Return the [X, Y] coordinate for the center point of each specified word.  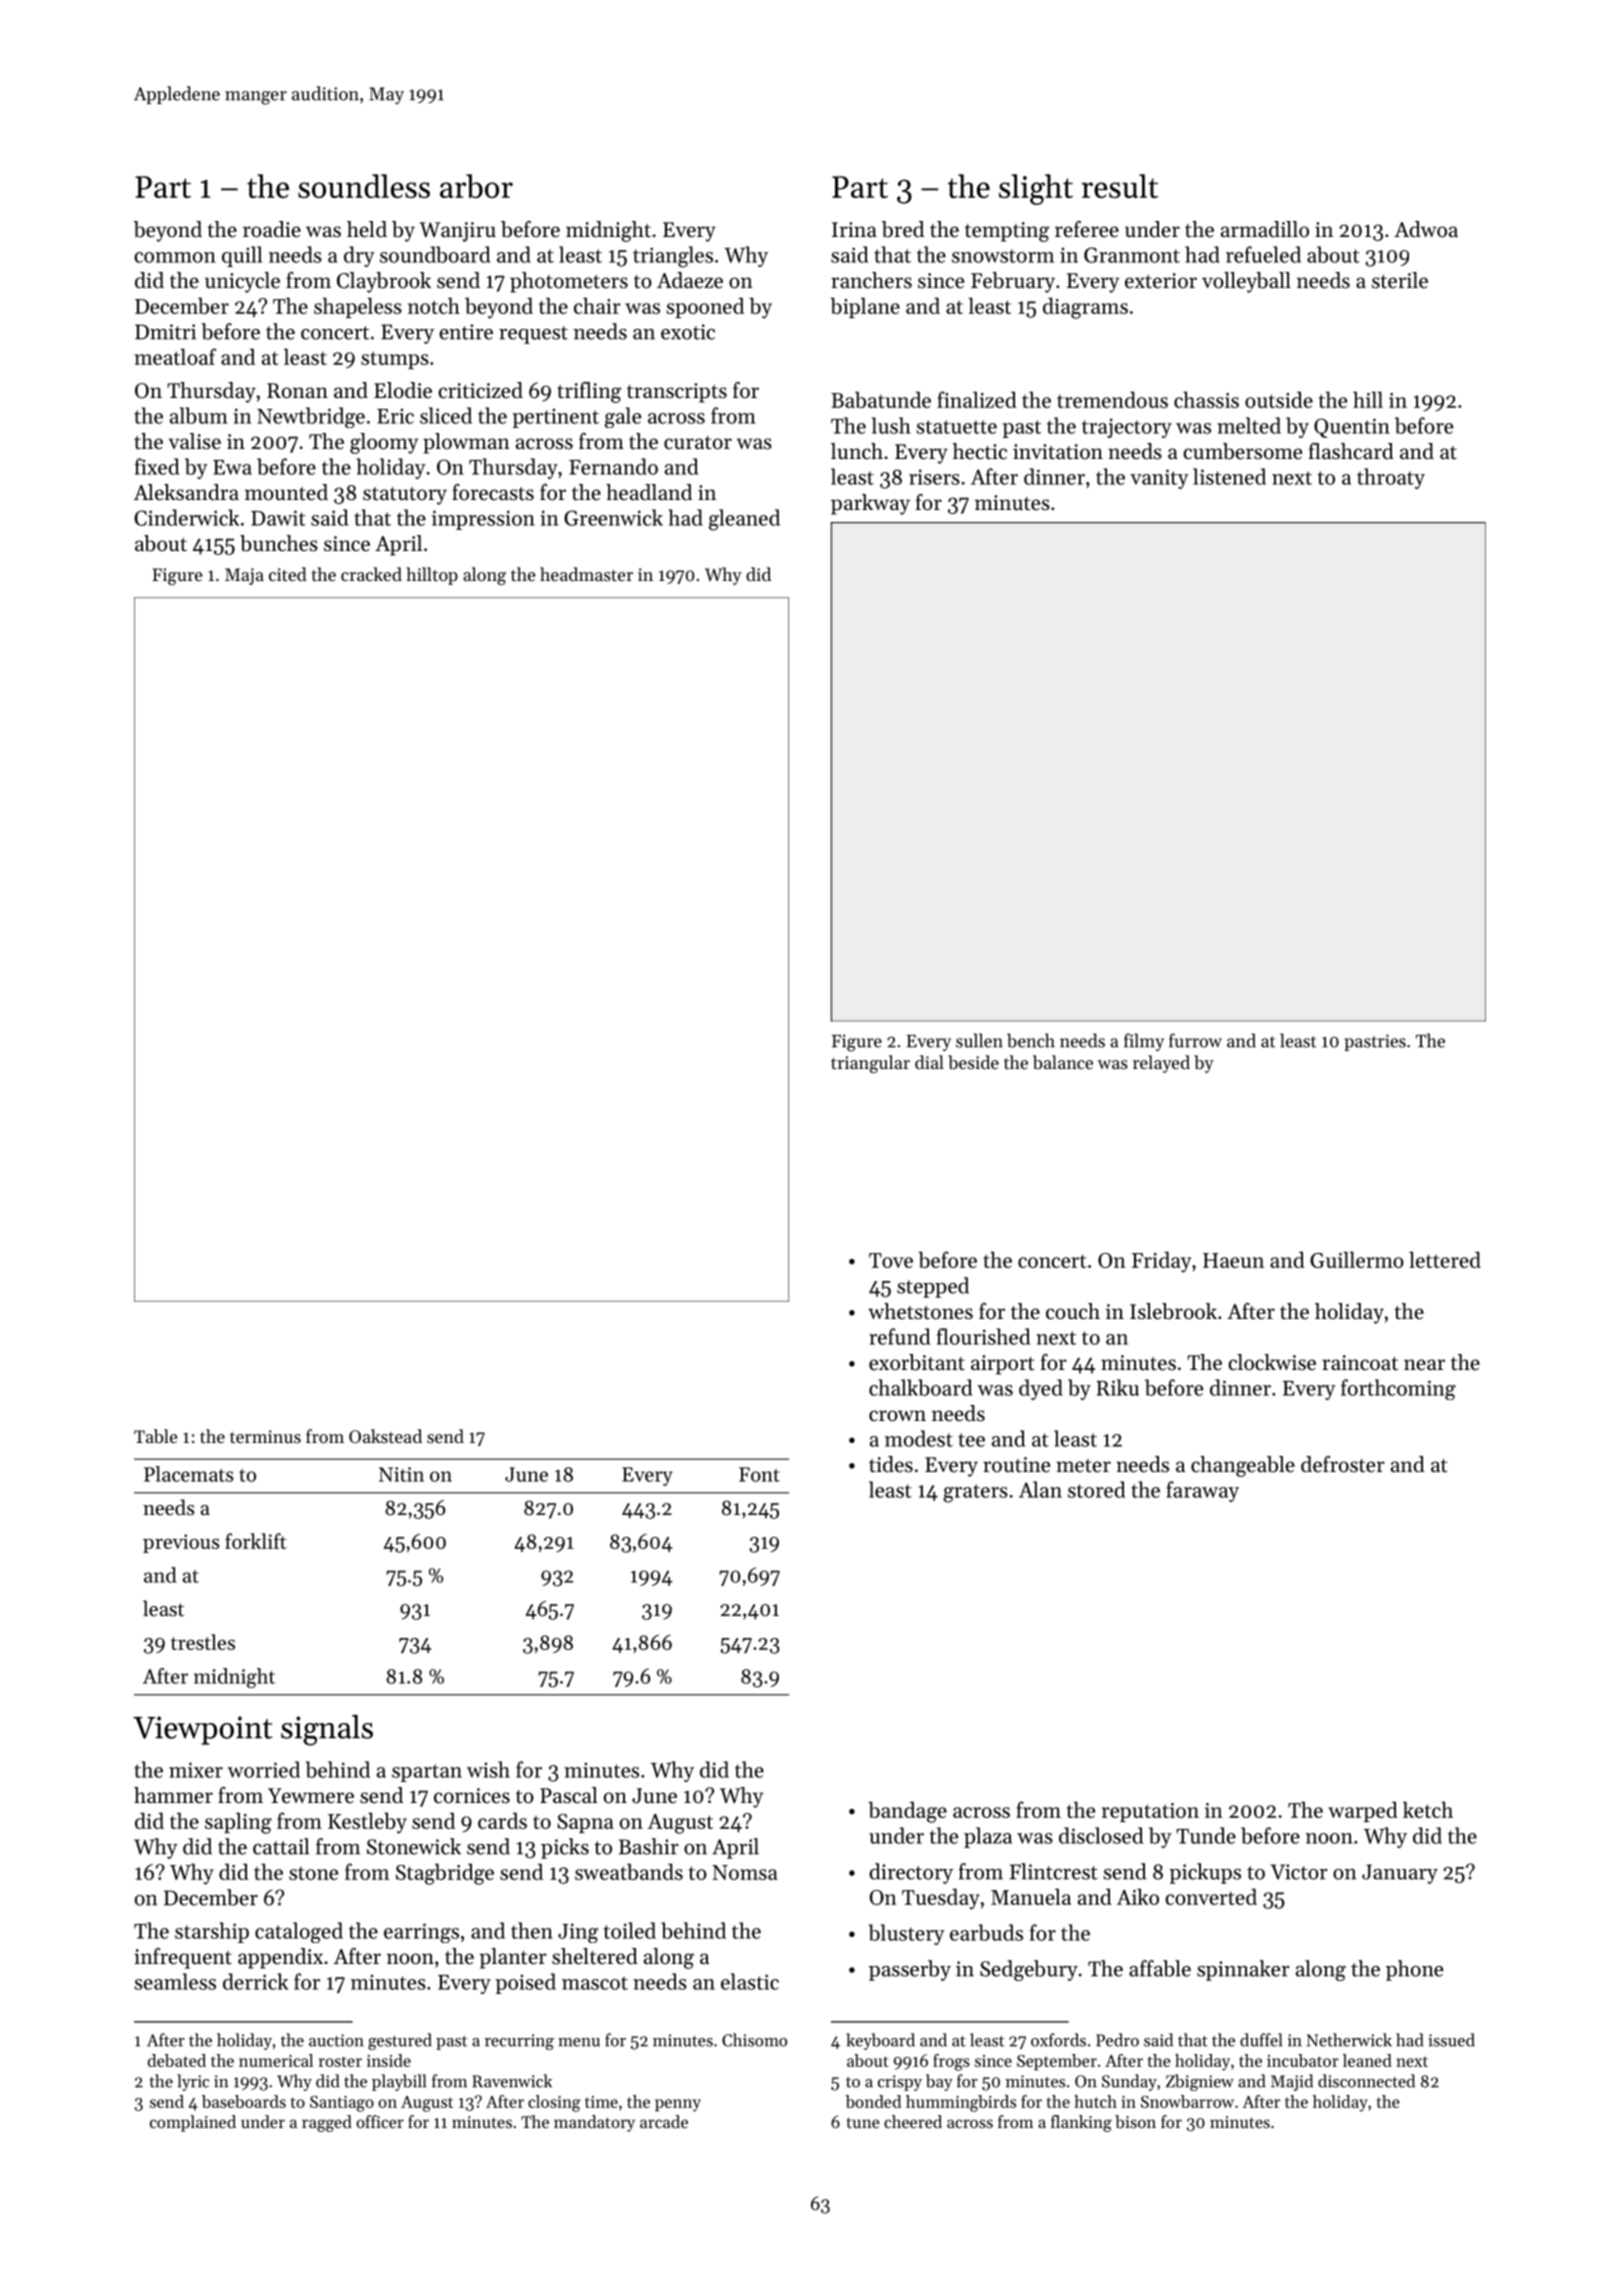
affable [1160, 1968]
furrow [1195, 1040]
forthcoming [1398, 1389]
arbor [476, 186]
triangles [673, 257]
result [1119, 186]
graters [975, 1493]
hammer [173, 1795]
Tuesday [941, 1899]
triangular [870, 1064]
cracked [371, 574]
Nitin [401, 1474]
